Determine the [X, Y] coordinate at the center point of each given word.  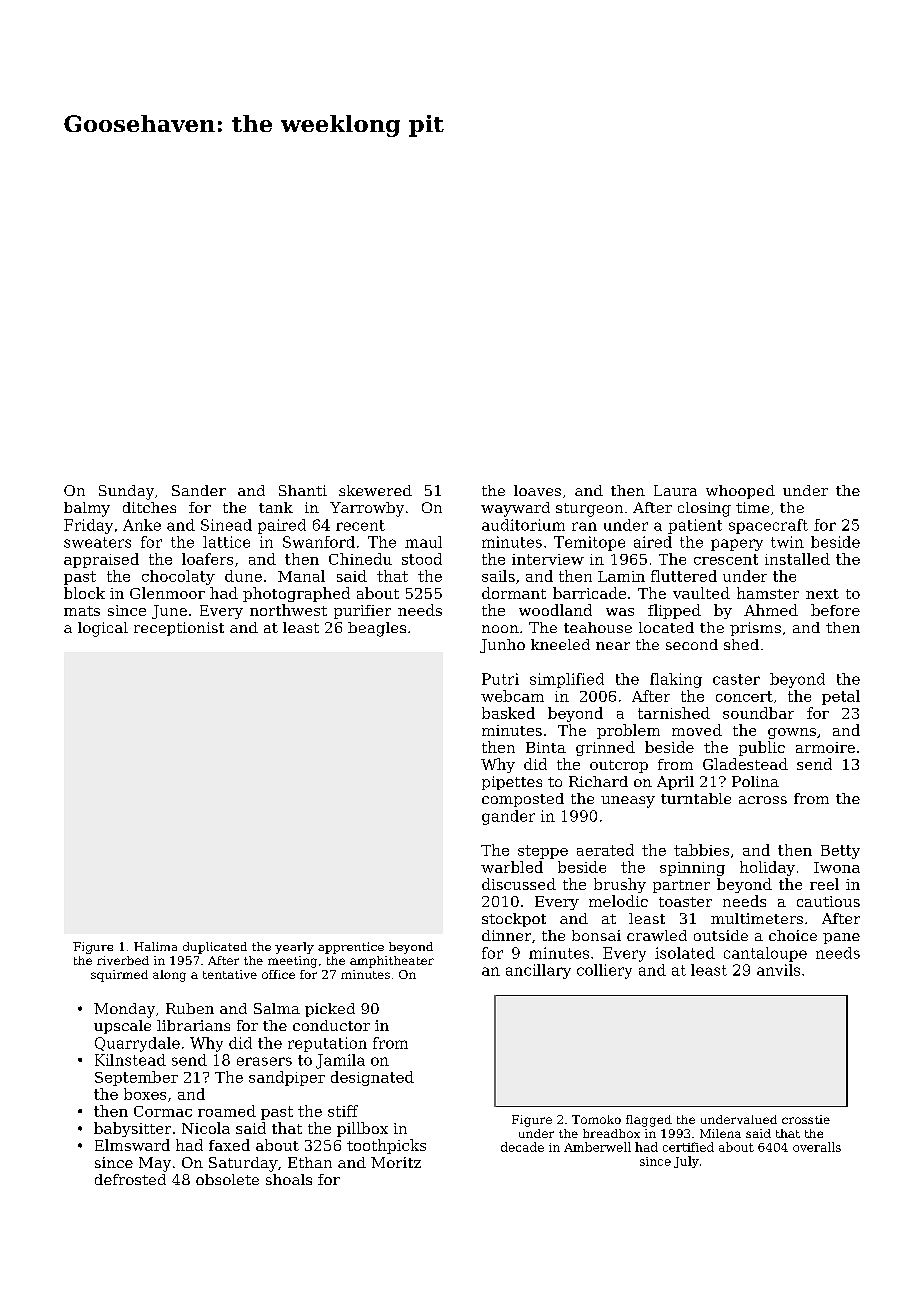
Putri [500, 679]
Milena [720, 1133]
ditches [149, 507]
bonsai [596, 935]
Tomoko [596, 1119]
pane [841, 938]
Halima [155, 946]
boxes [145, 1094]
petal [841, 697]
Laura [675, 490]
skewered [375, 490]
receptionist [179, 629]
